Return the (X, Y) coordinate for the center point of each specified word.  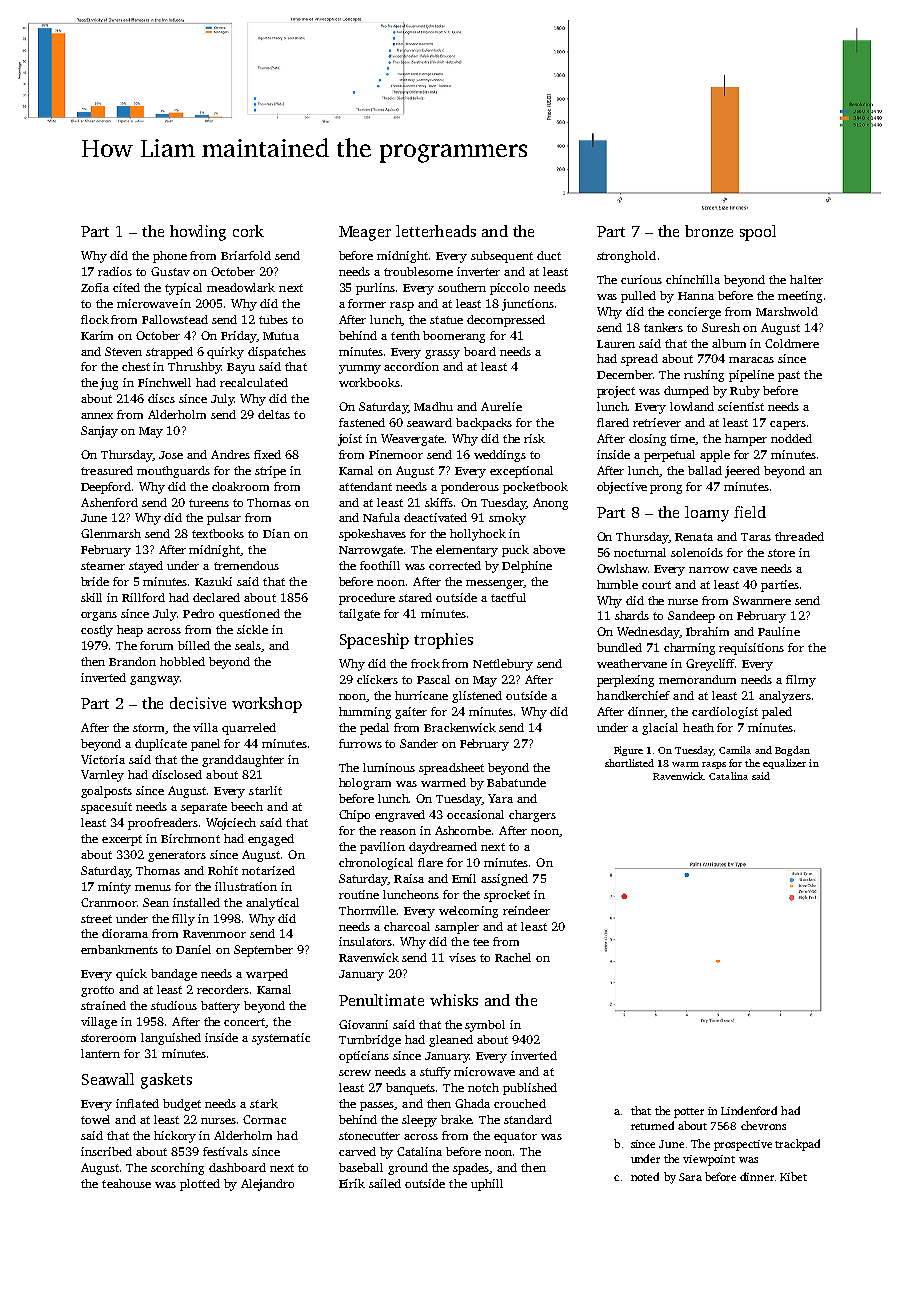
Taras (756, 537)
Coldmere (792, 343)
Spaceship (374, 641)
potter (689, 1113)
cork (248, 231)
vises (462, 957)
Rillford (143, 597)
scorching (177, 1169)
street (96, 919)
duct (549, 255)
